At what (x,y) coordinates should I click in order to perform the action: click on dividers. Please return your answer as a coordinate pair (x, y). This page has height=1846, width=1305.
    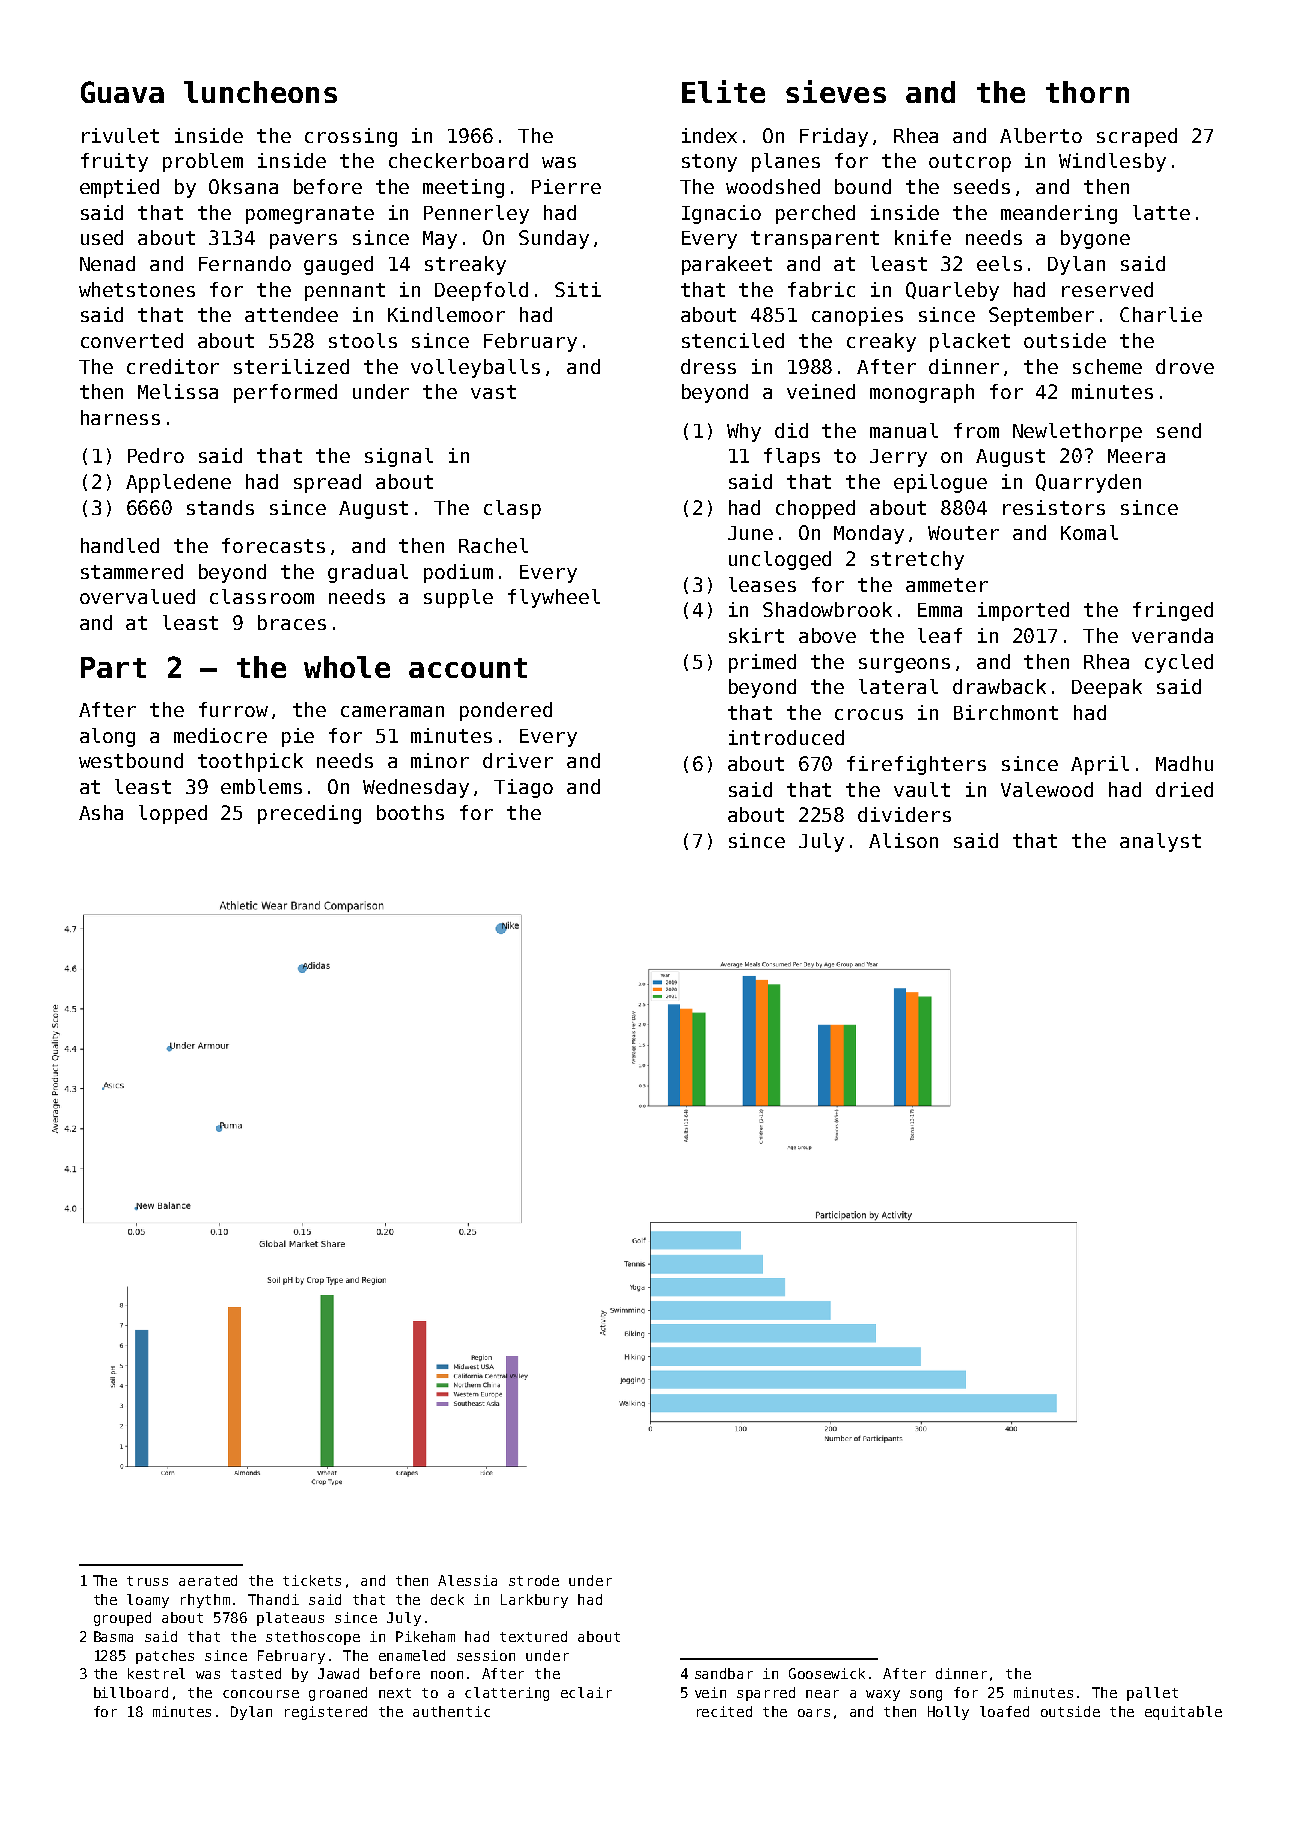
    Looking at the image, I should click on (904, 814).
